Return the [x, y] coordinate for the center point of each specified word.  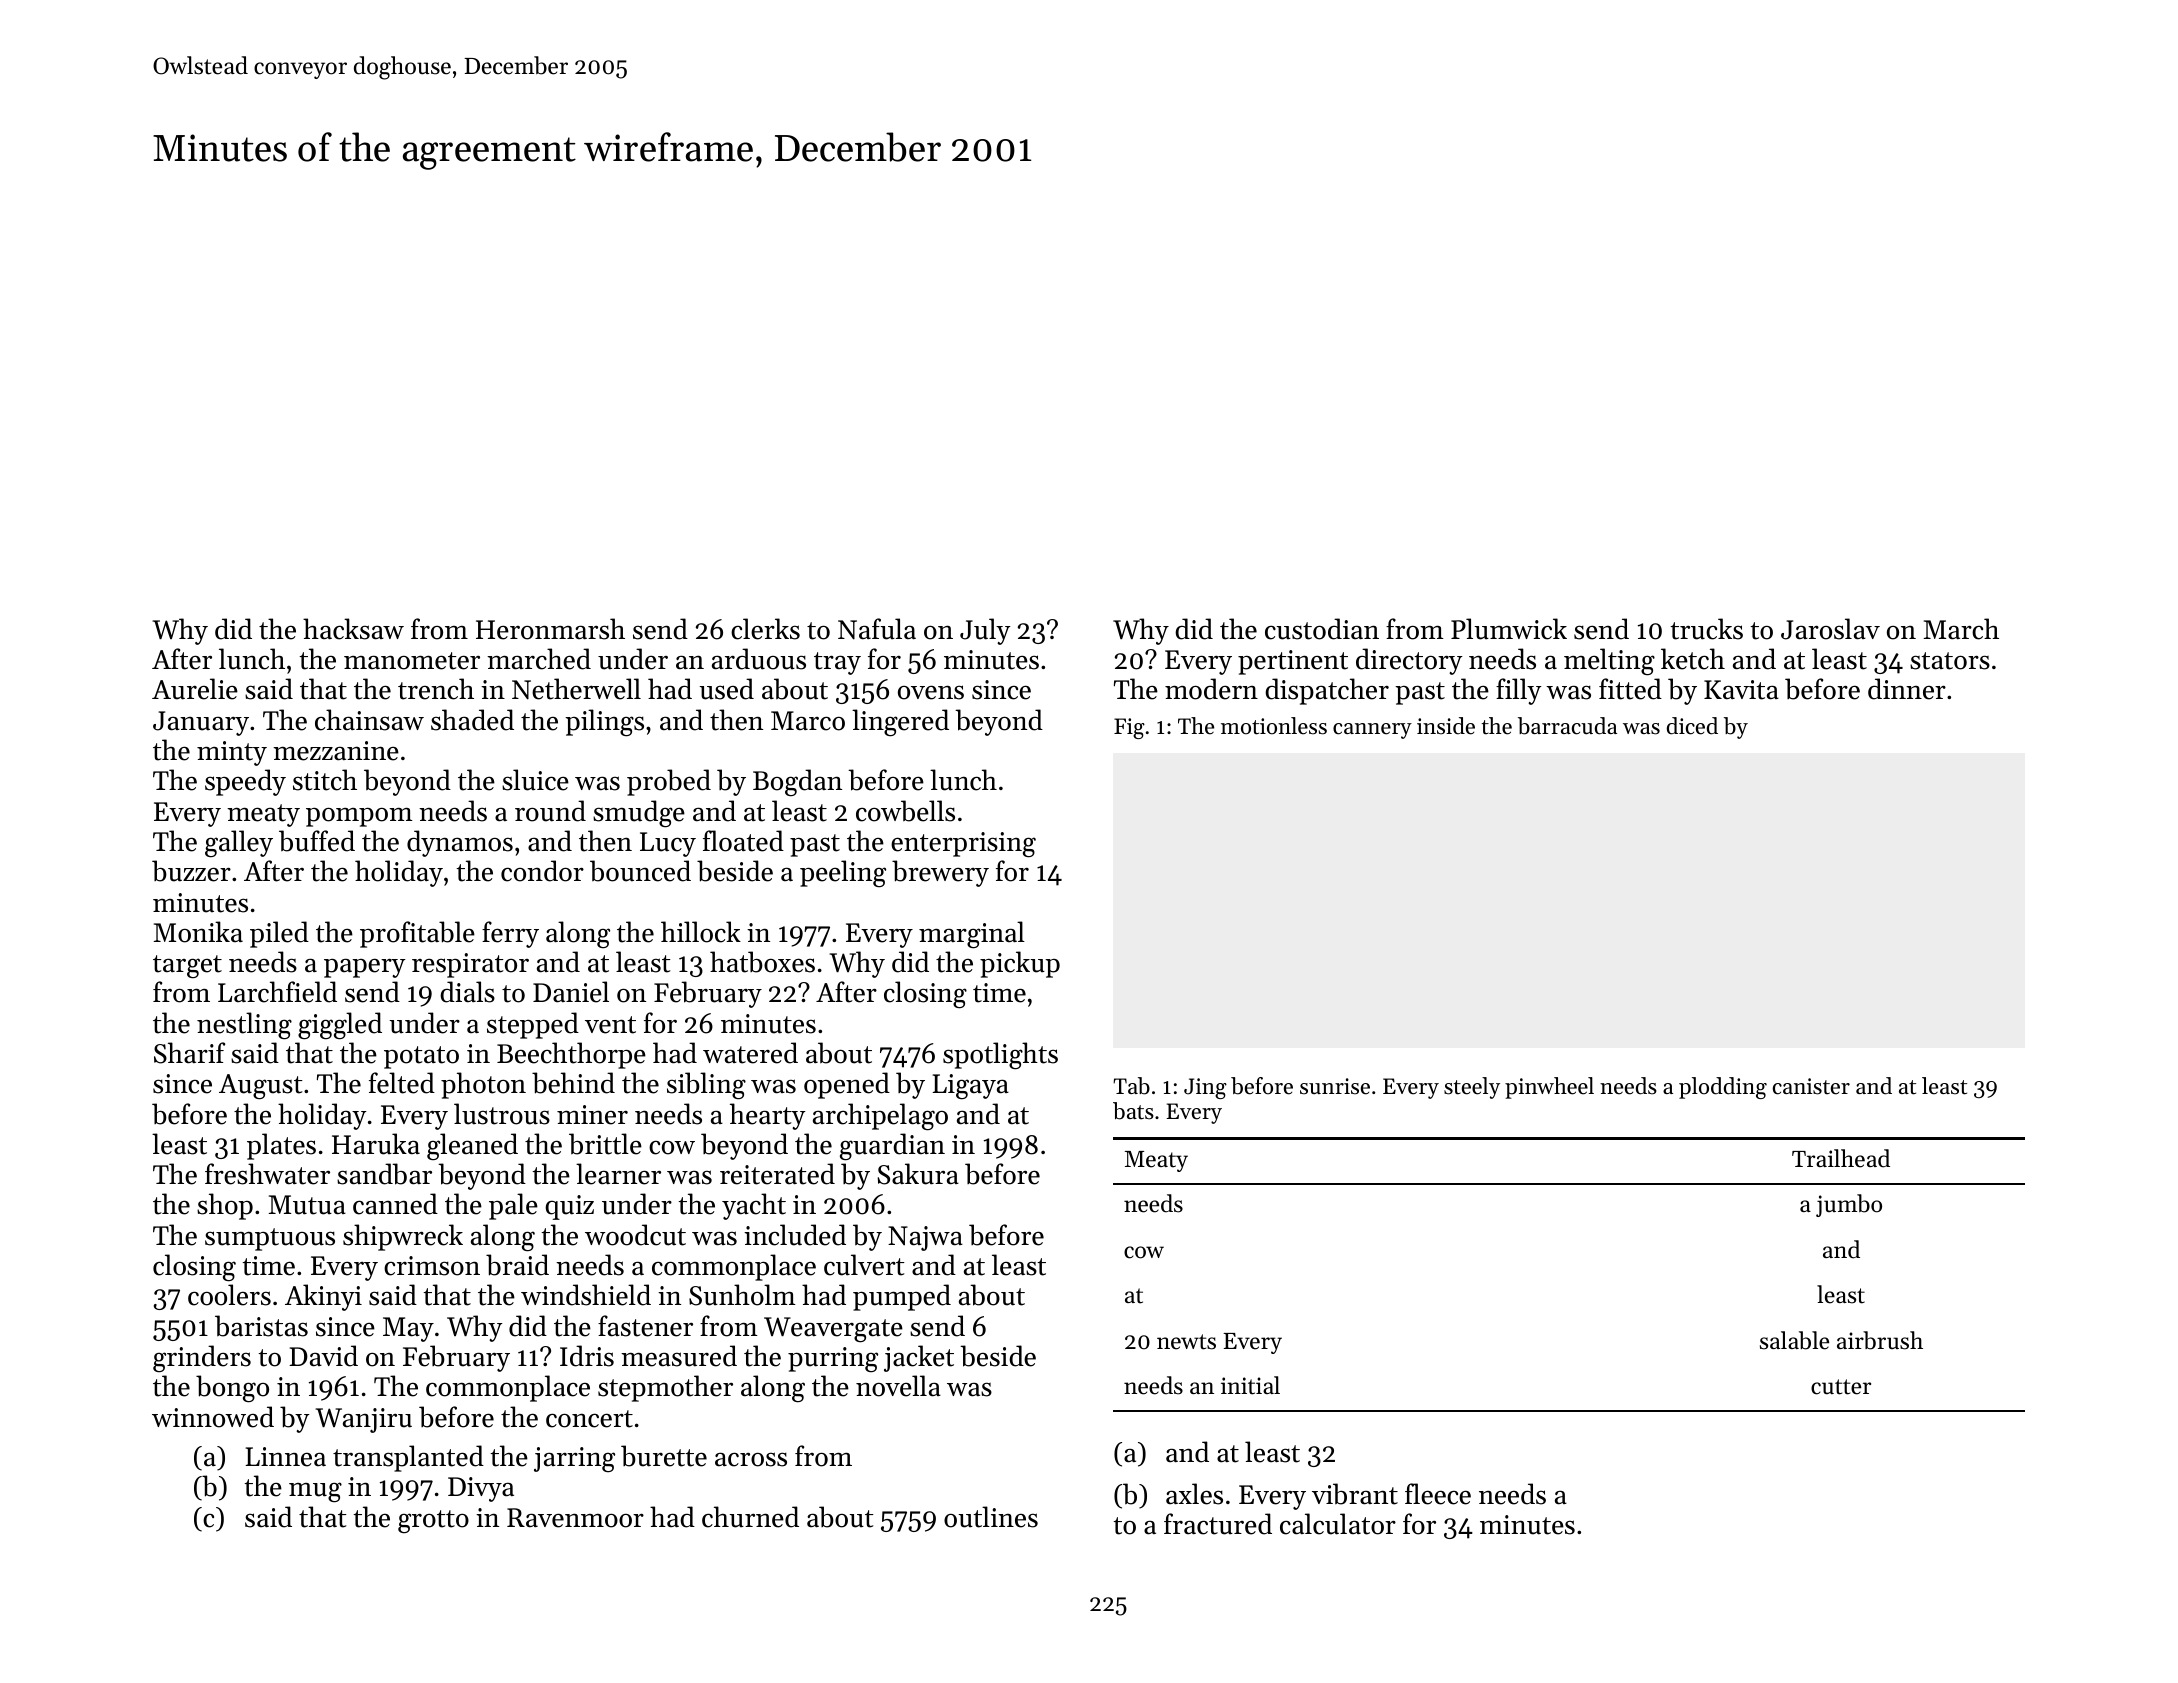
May [408, 1329]
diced [1692, 726]
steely [1472, 1088]
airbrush [1880, 1340]
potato [421, 1057]
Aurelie [195, 689]
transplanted [408, 1458]
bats [1133, 1111]
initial [1250, 1385]
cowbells [905, 811]
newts [1186, 1342]
